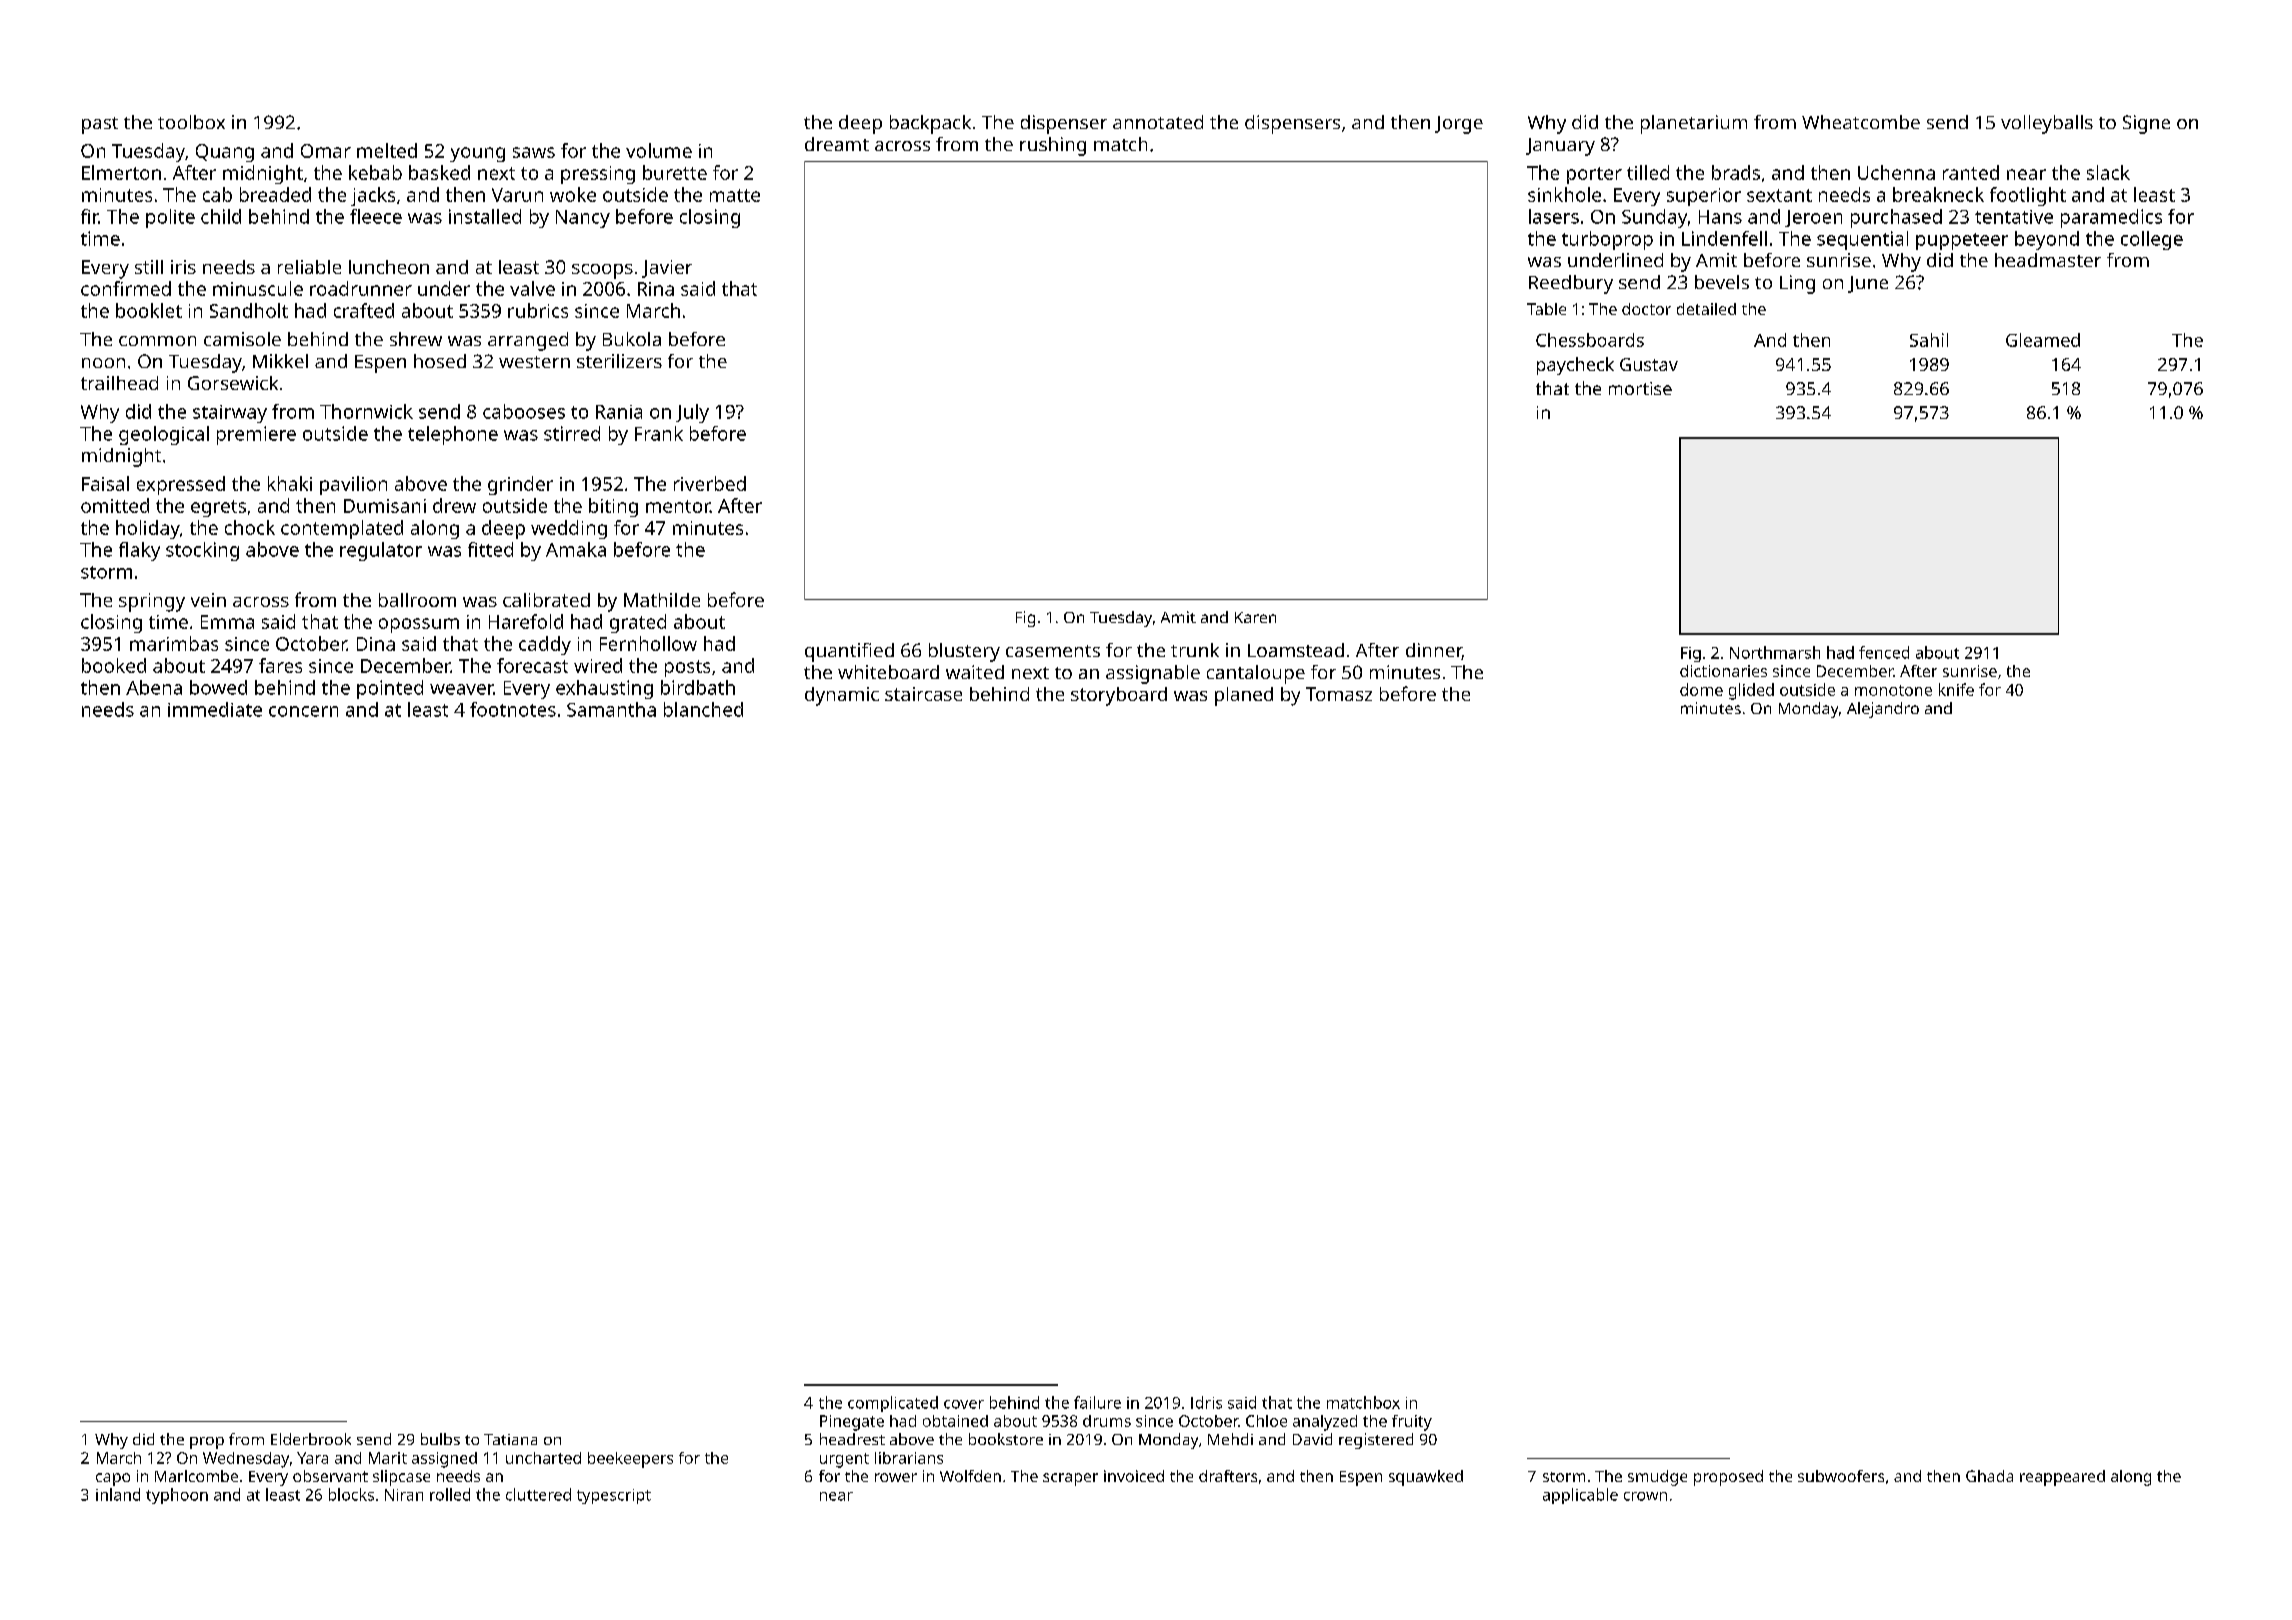  Describe the element at coordinates (1206, 1402) in the screenshot. I see `Idris` at that location.
